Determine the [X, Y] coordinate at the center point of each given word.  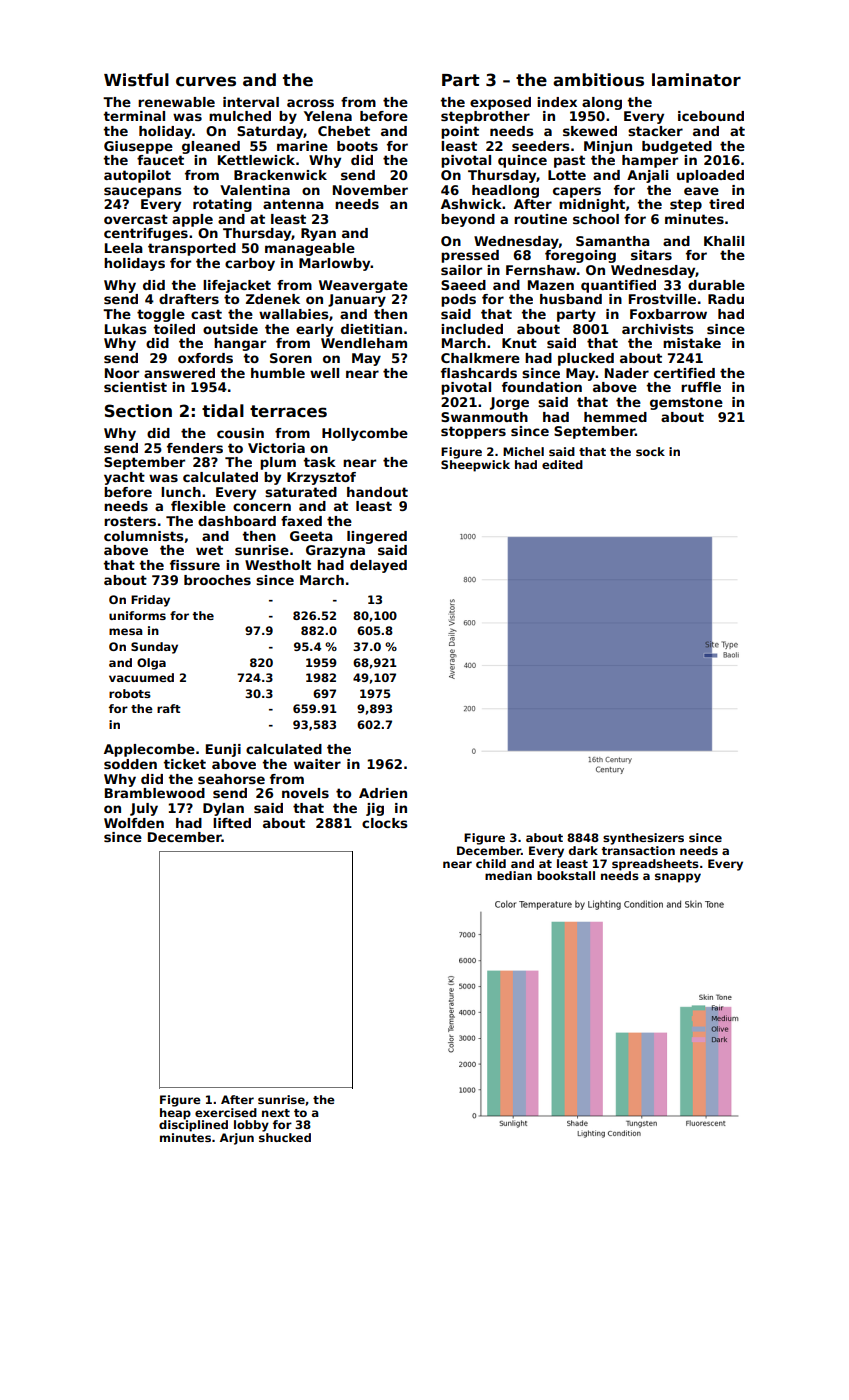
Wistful [136, 80]
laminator [696, 80]
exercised [226, 1112]
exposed [500, 103]
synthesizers [643, 839]
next [276, 1113]
